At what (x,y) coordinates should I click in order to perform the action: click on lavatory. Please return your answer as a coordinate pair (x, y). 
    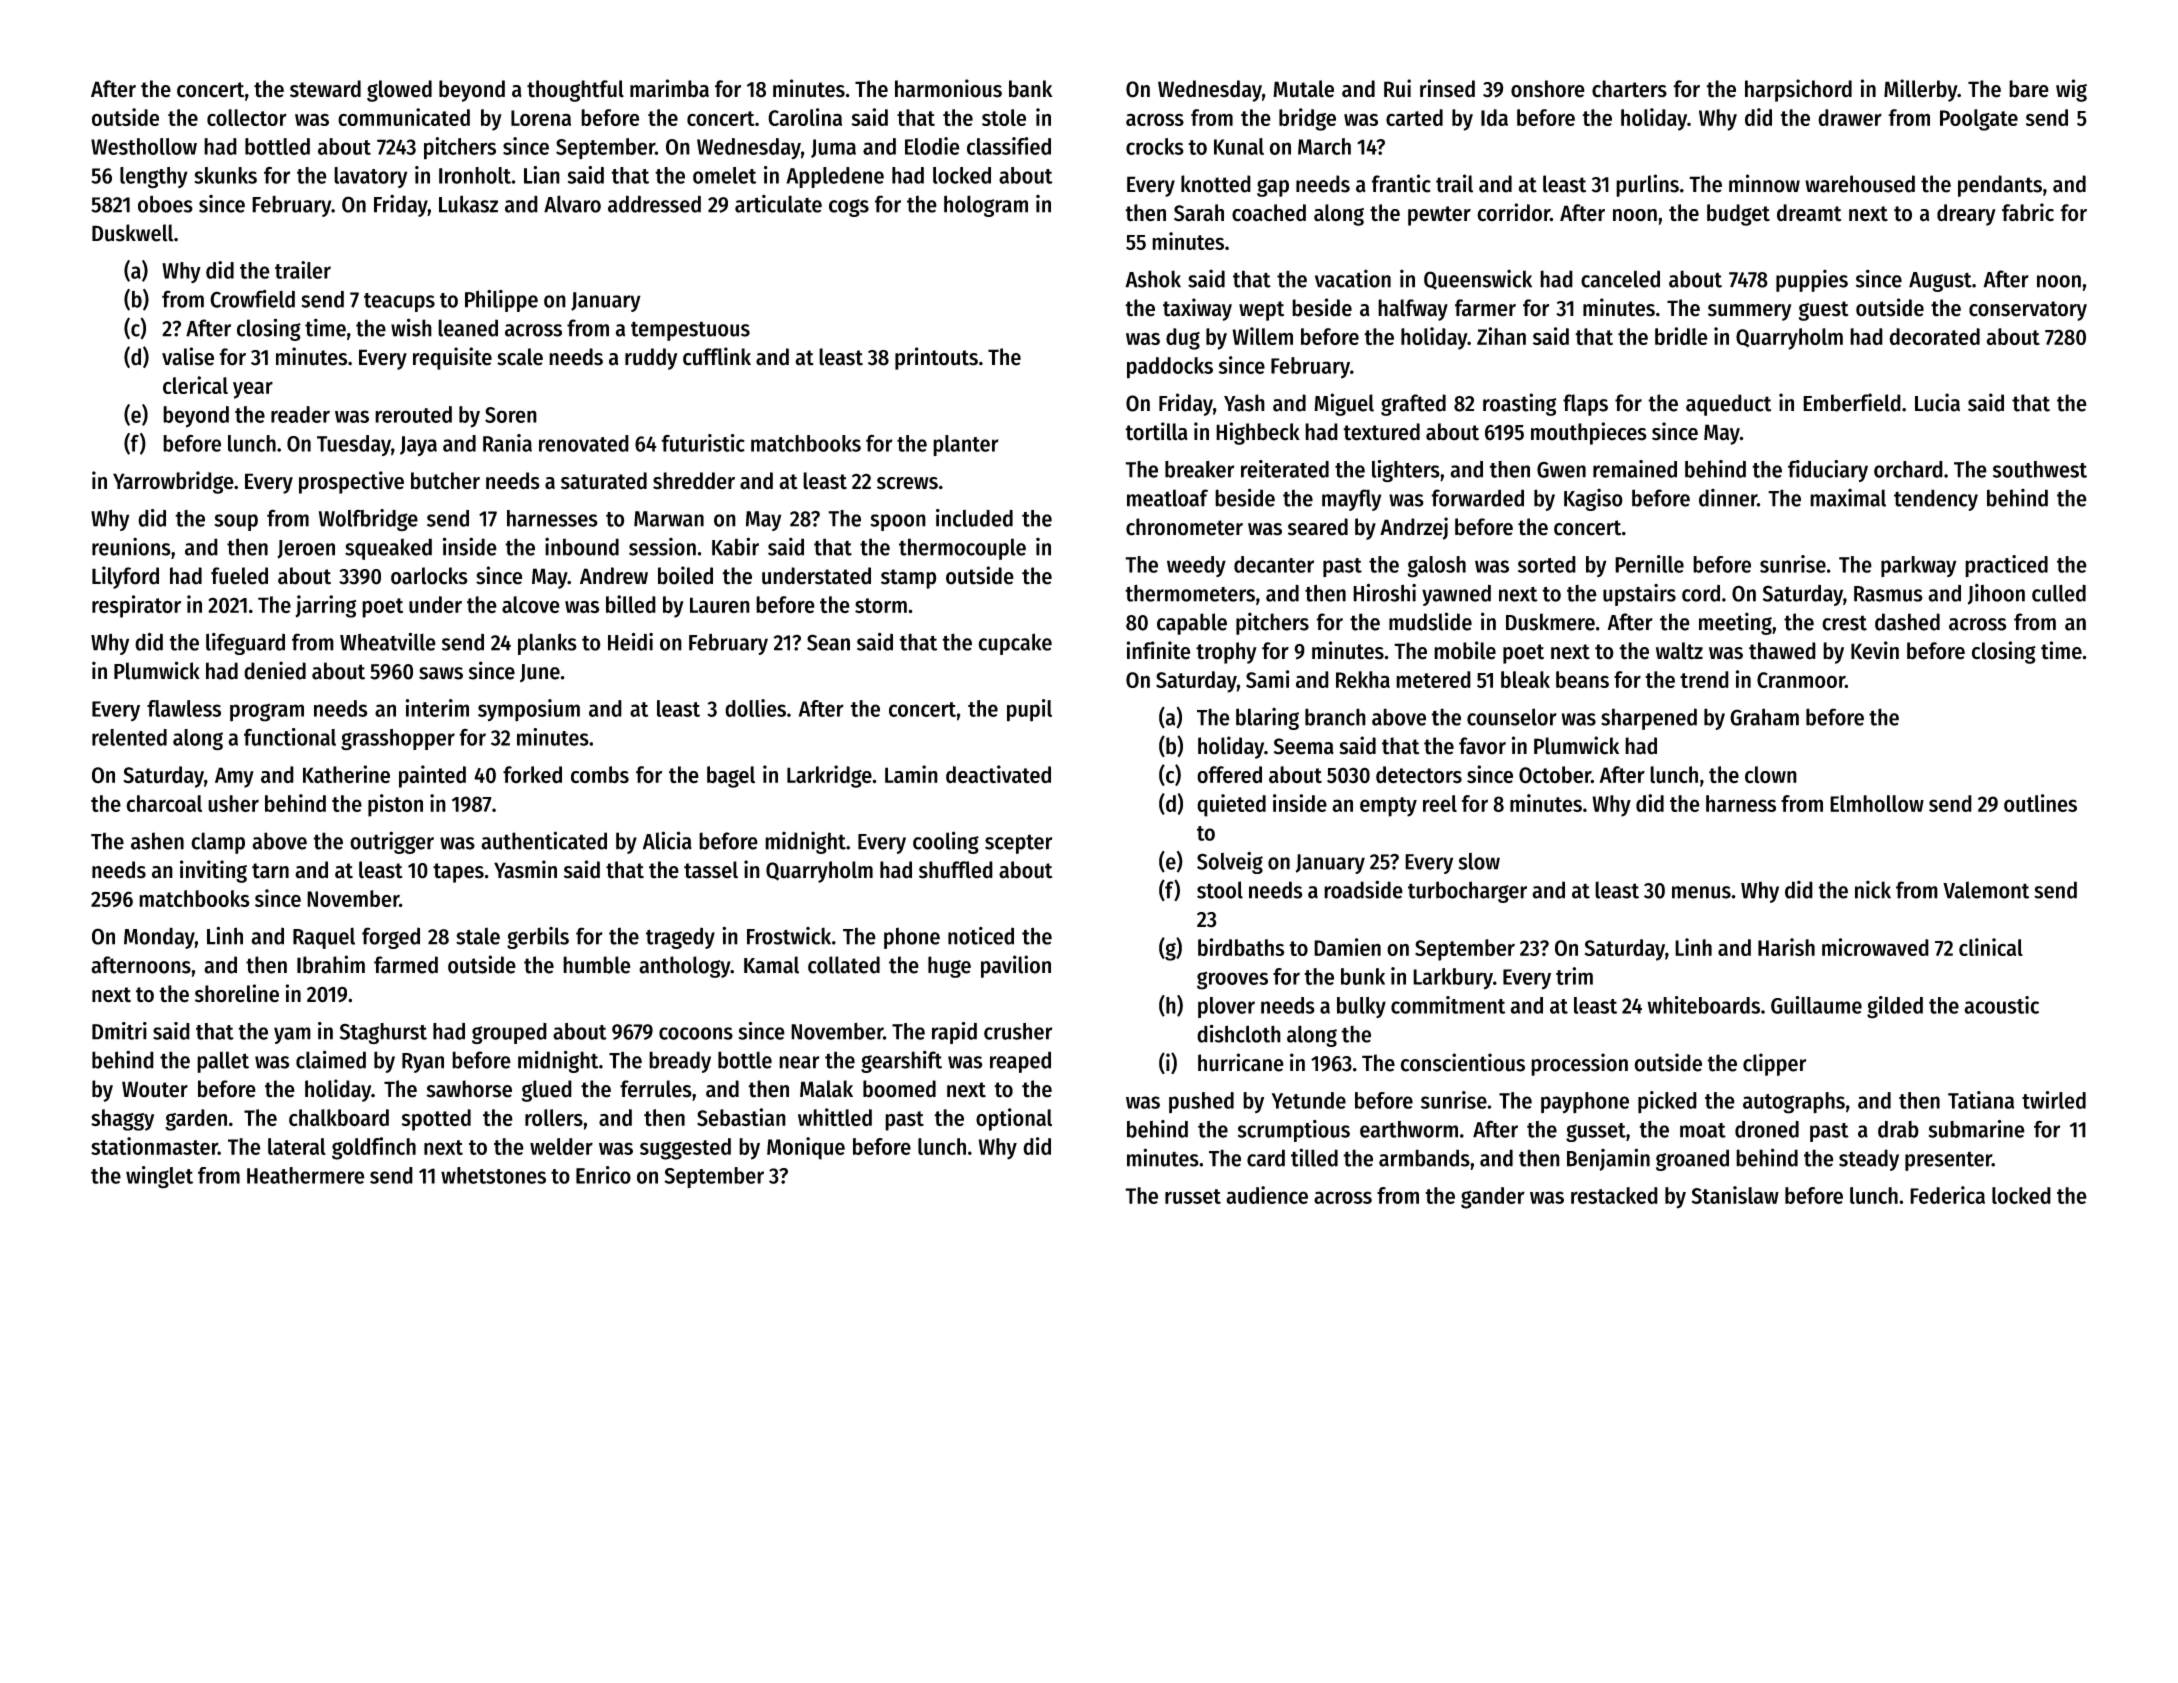
    Looking at the image, I should click on (370, 177).
